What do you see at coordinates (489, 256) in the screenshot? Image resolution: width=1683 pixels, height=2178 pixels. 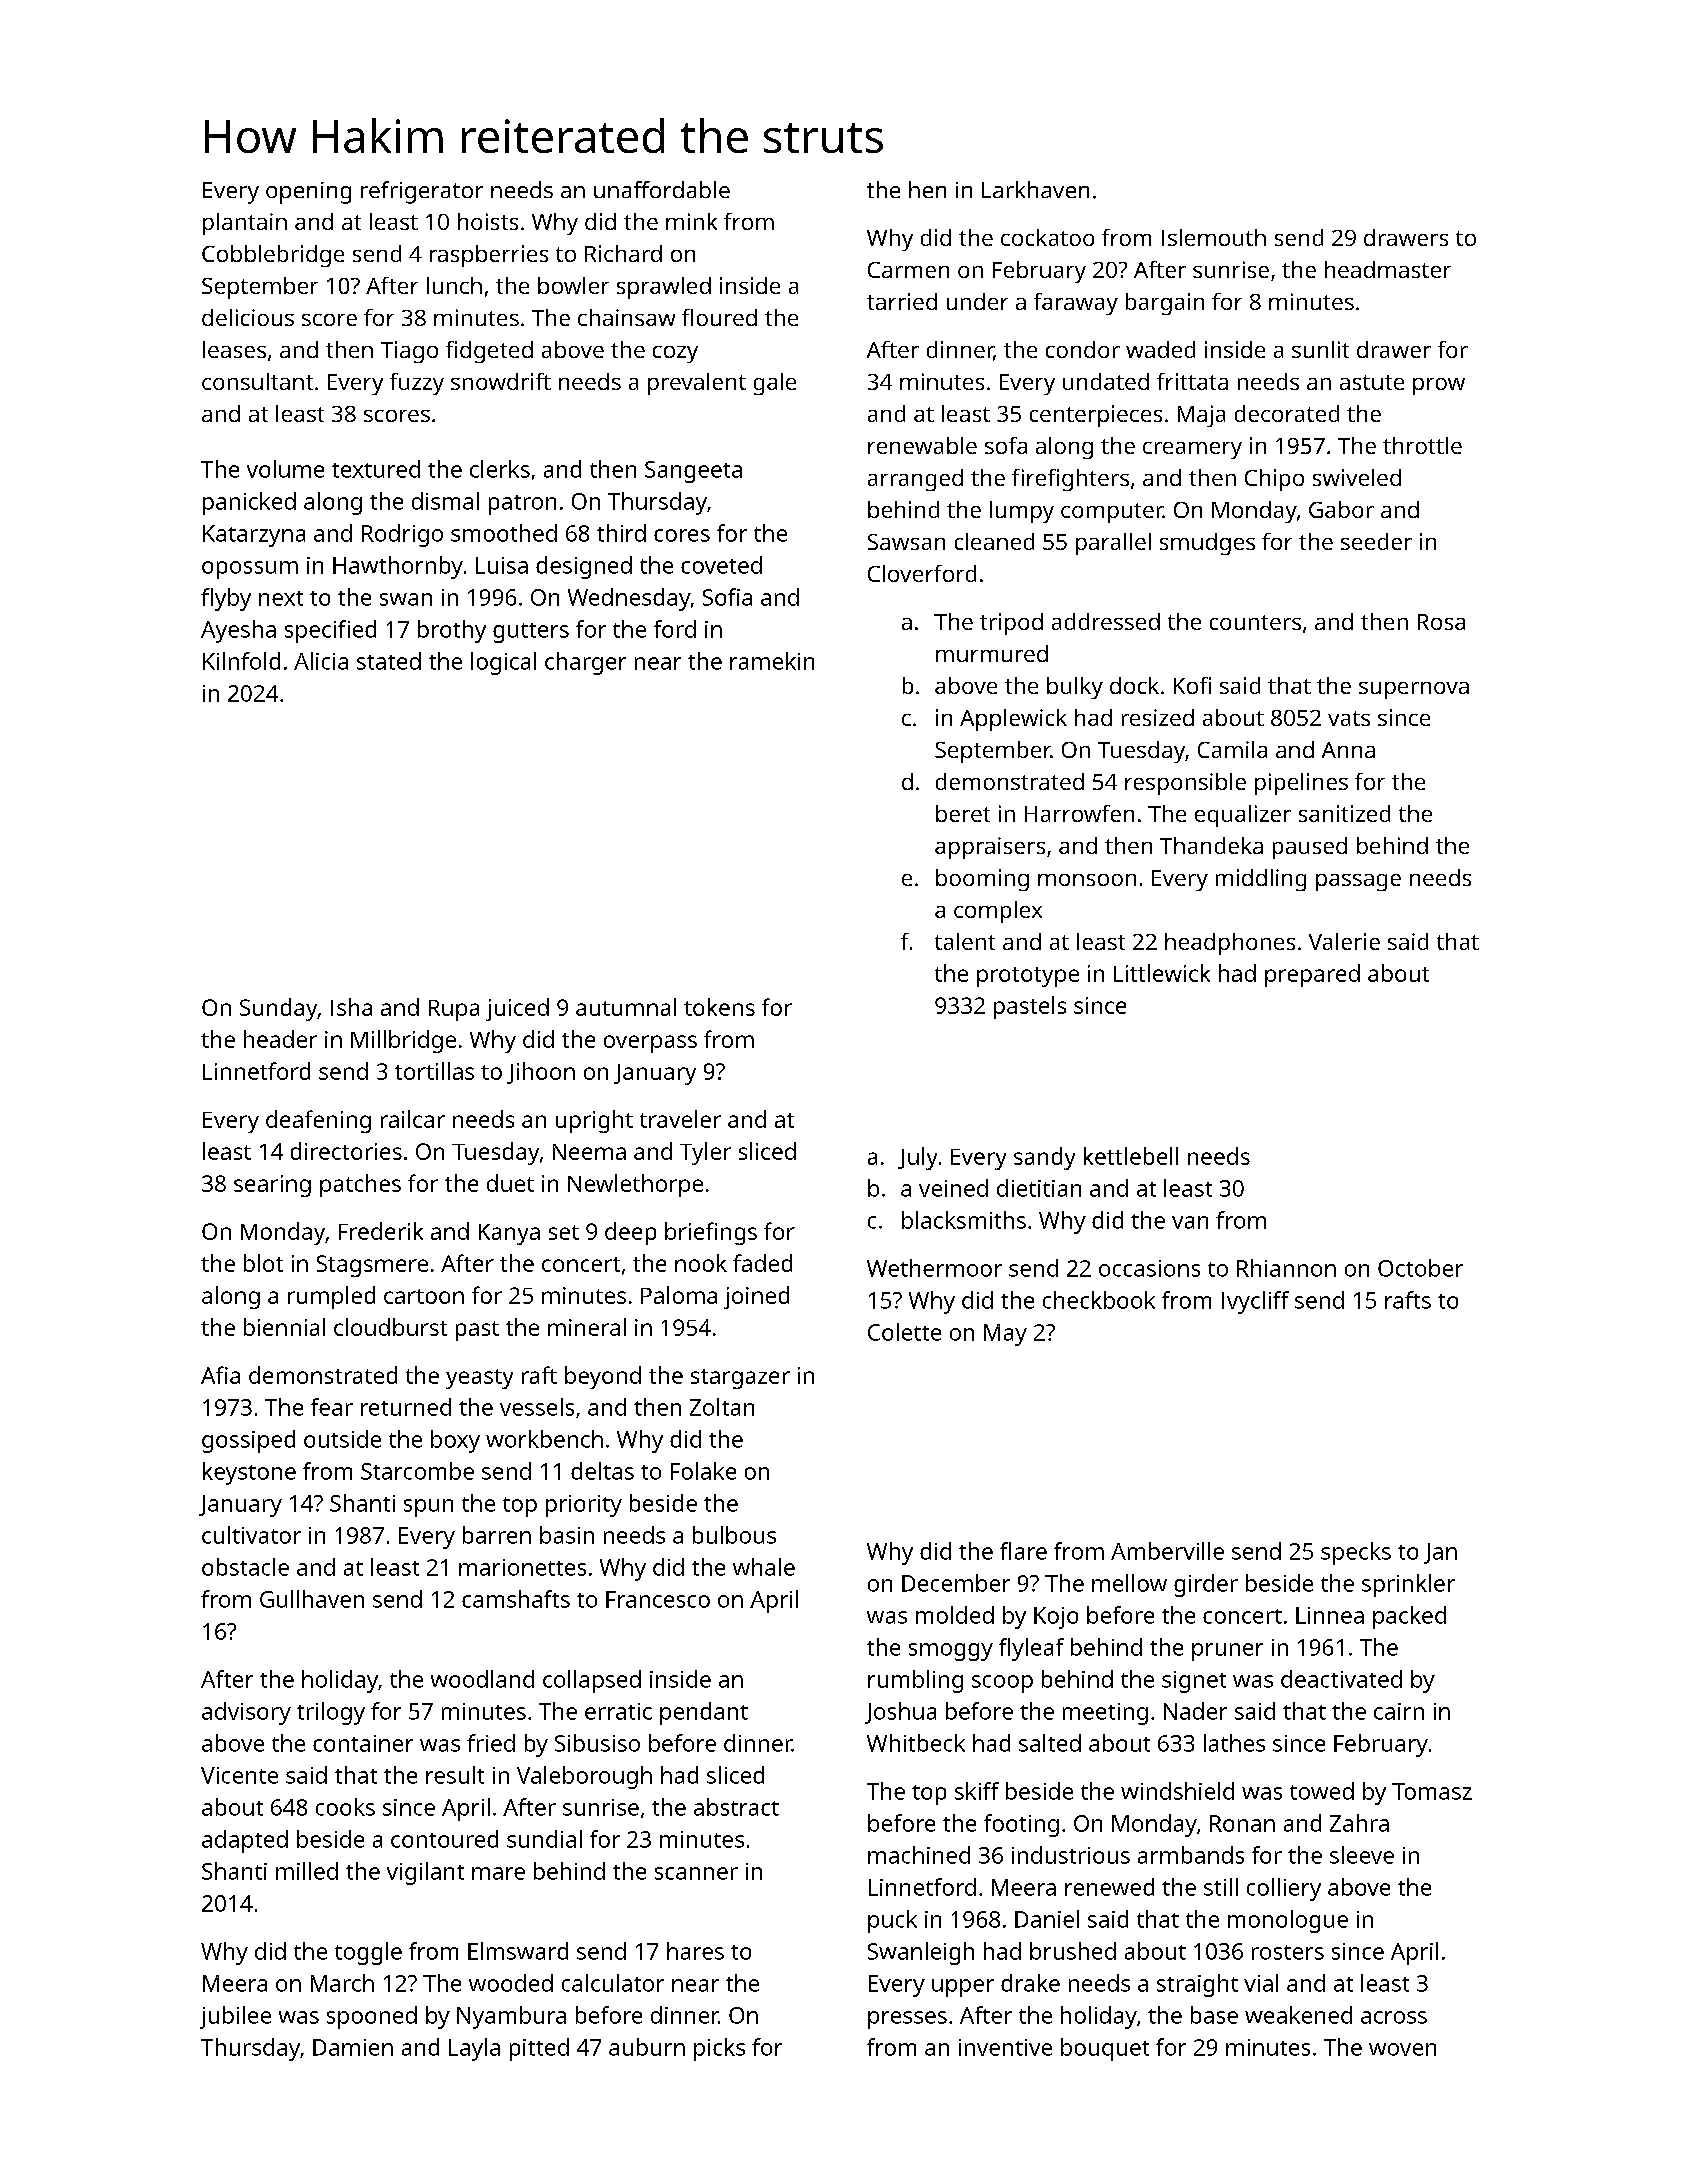 I see `raspberries` at bounding box center [489, 256].
